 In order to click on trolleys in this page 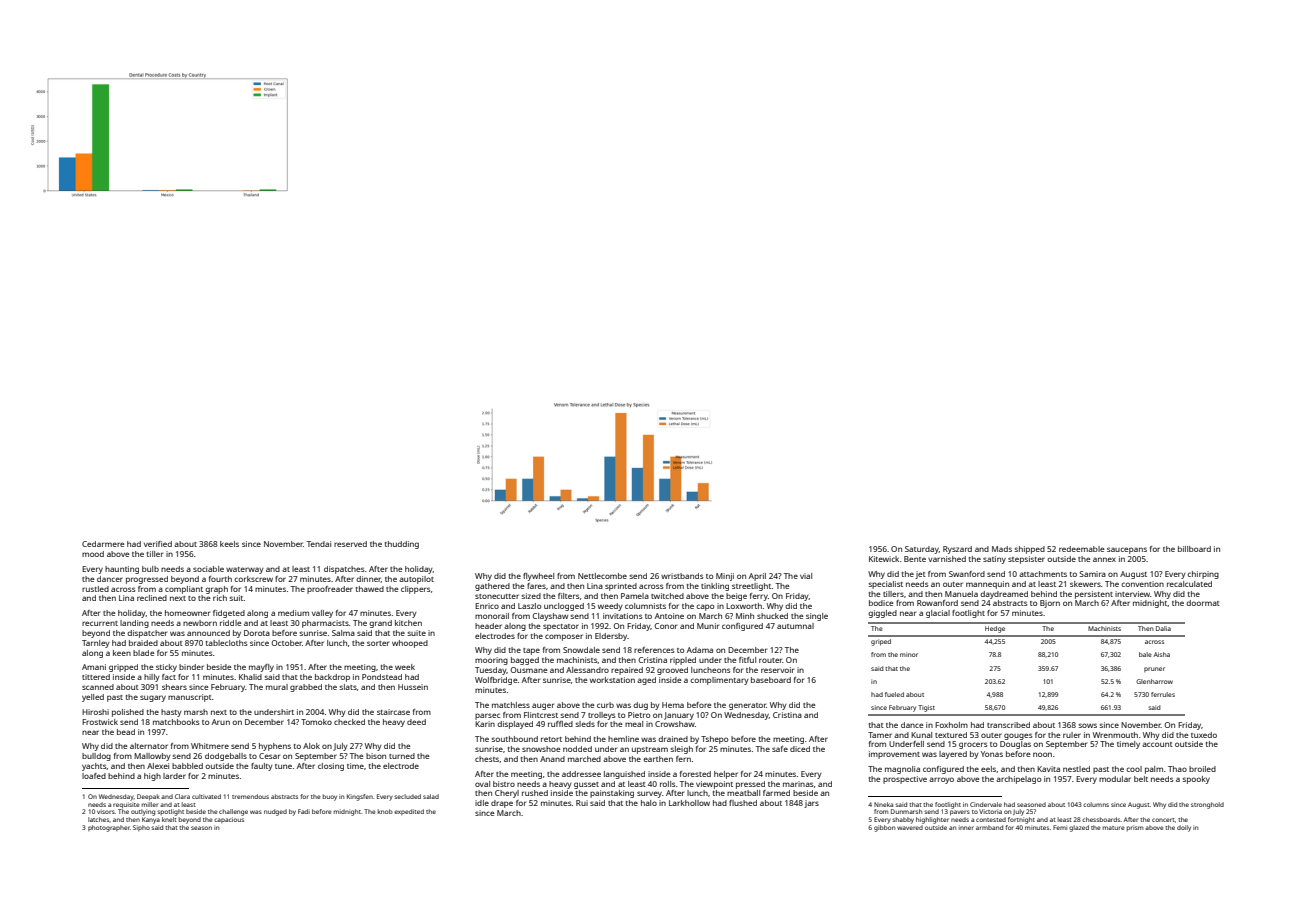, I will do `click(601, 716)`.
